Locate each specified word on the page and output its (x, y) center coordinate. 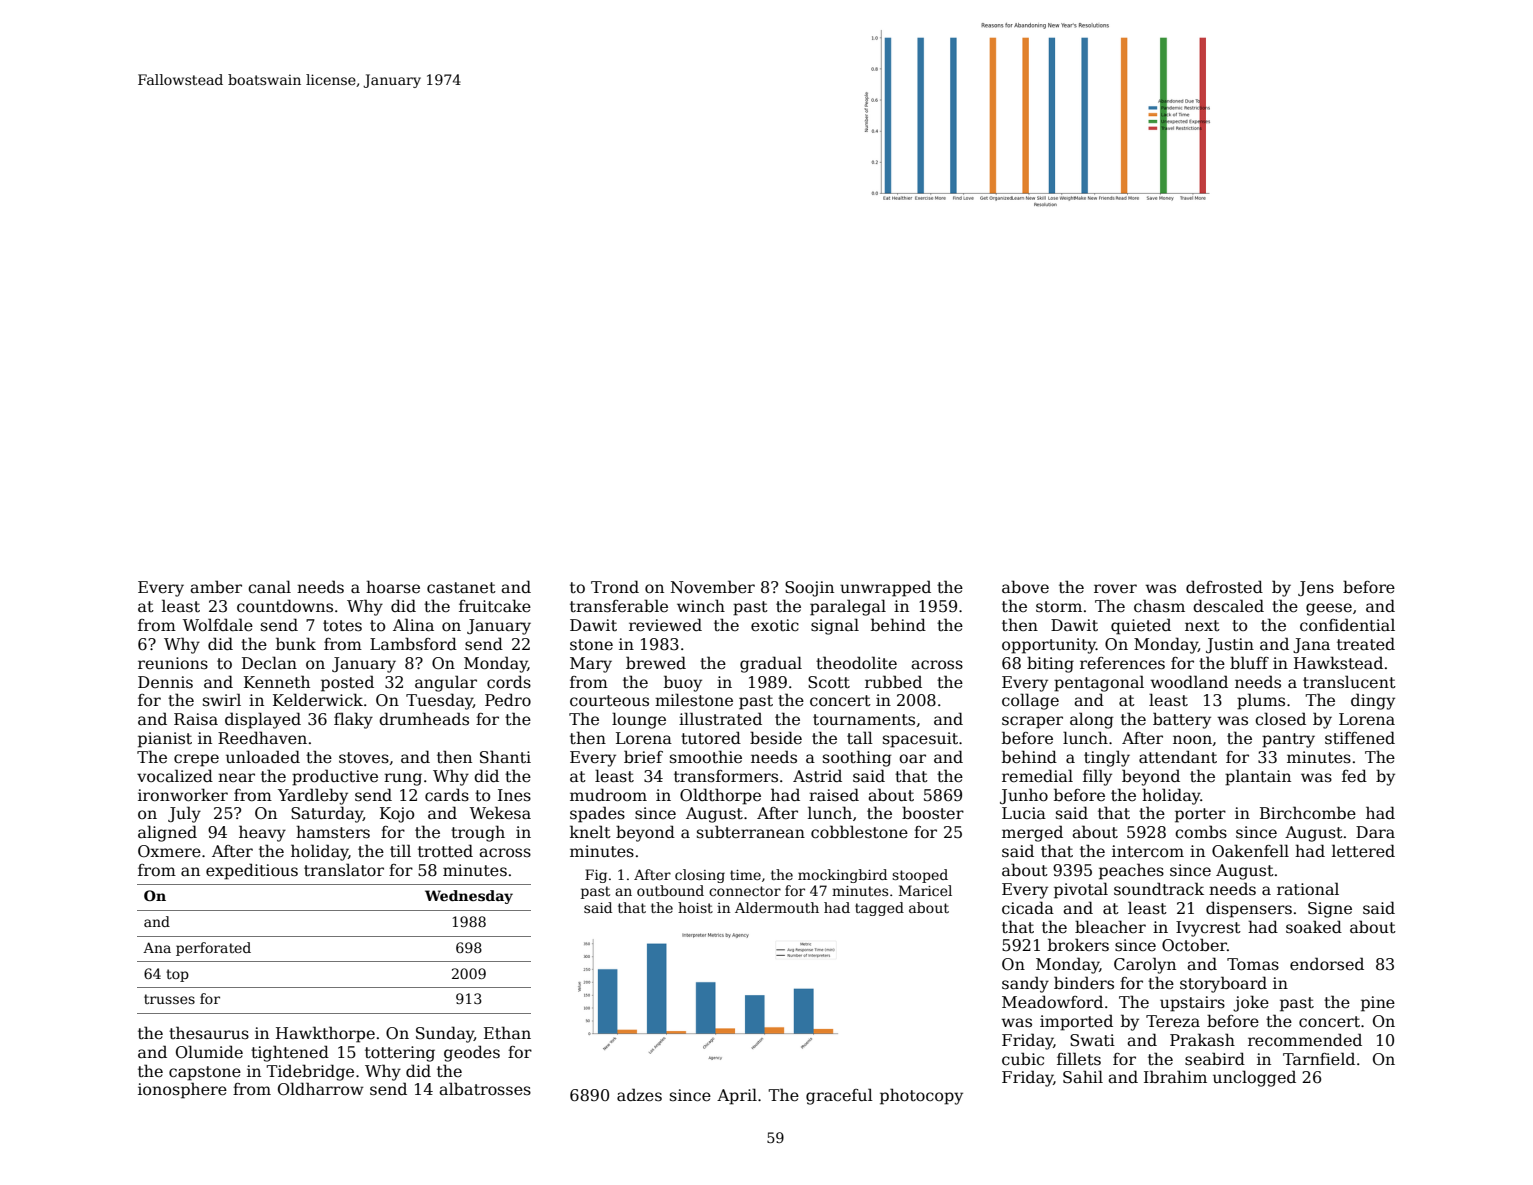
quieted (1141, 626)
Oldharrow (321, 1089)
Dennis (165, 682)
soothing (857, 758)
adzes (639, 1095)
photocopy (921, 1096)
